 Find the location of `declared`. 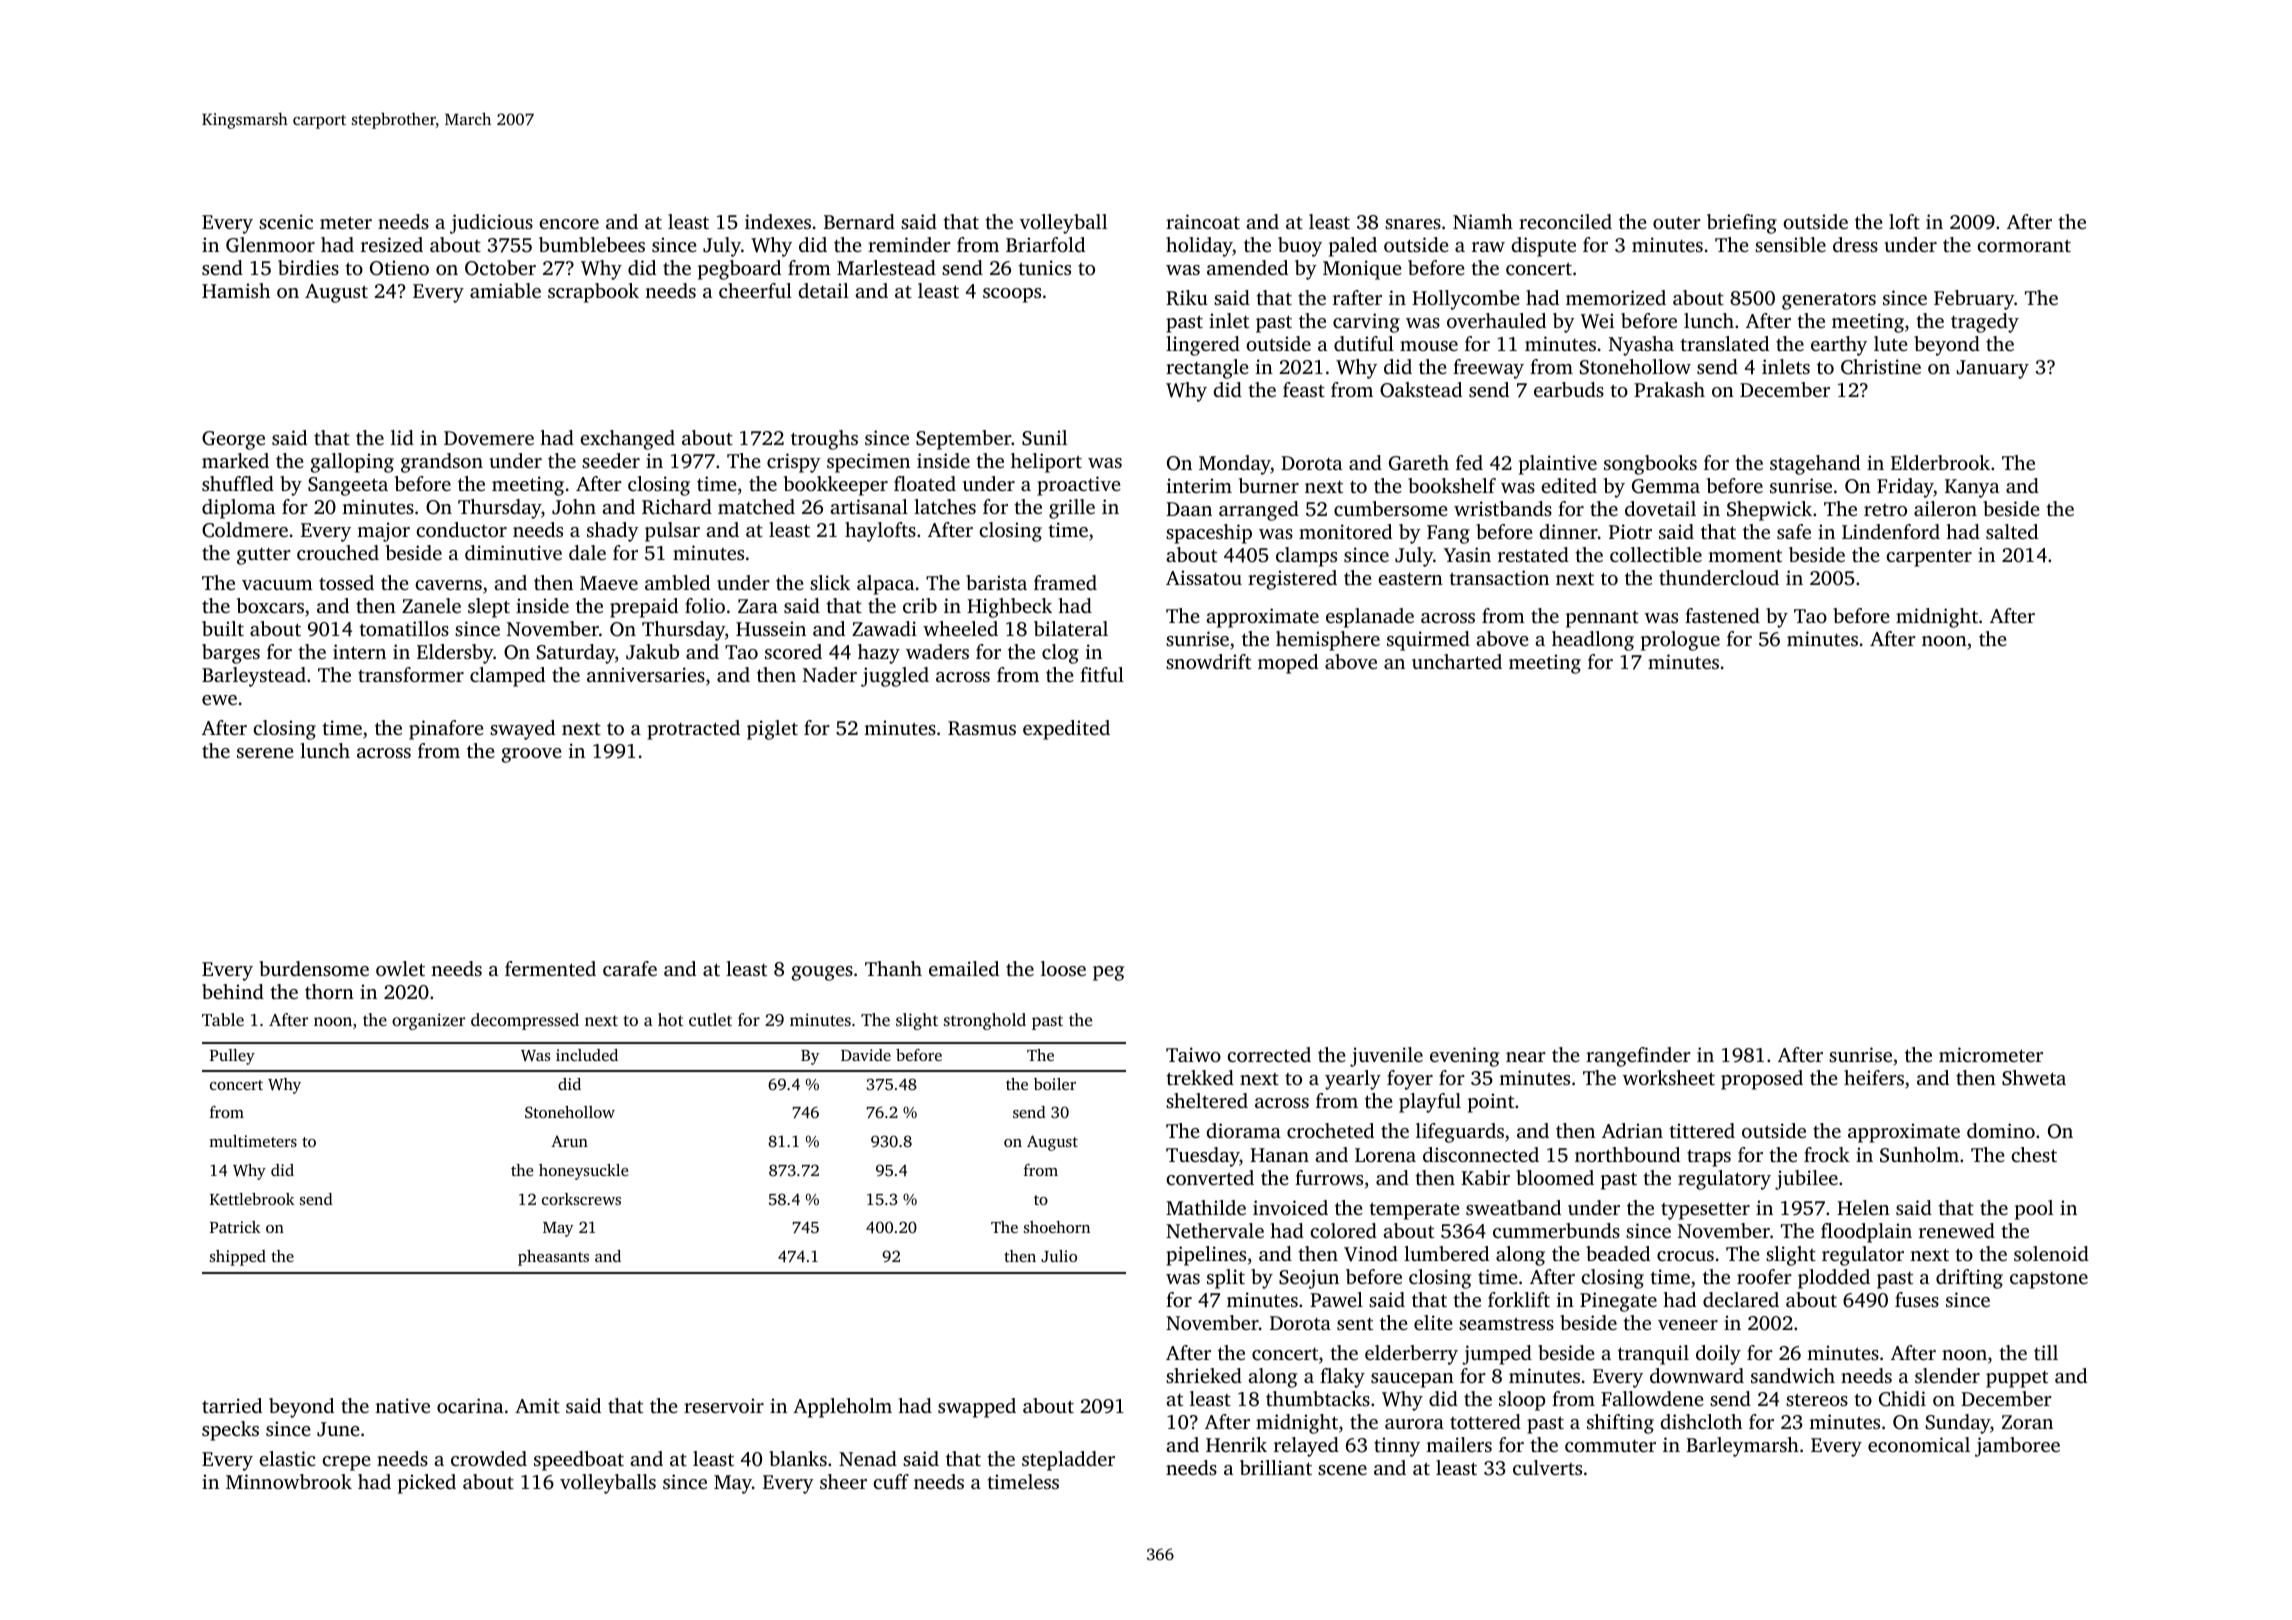

declared is located at coordinates (1741, 1299).
